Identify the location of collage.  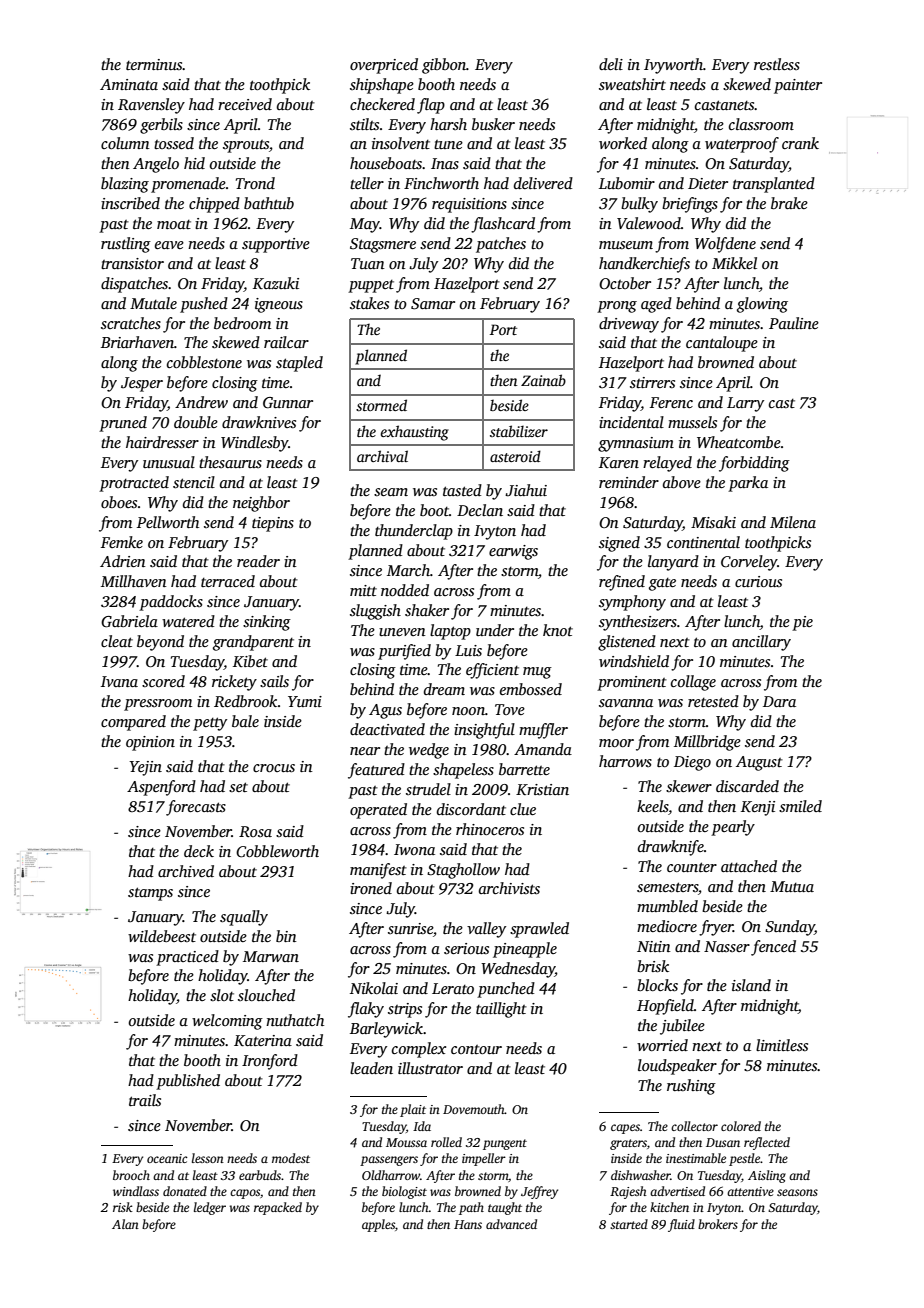
(693, 683).
